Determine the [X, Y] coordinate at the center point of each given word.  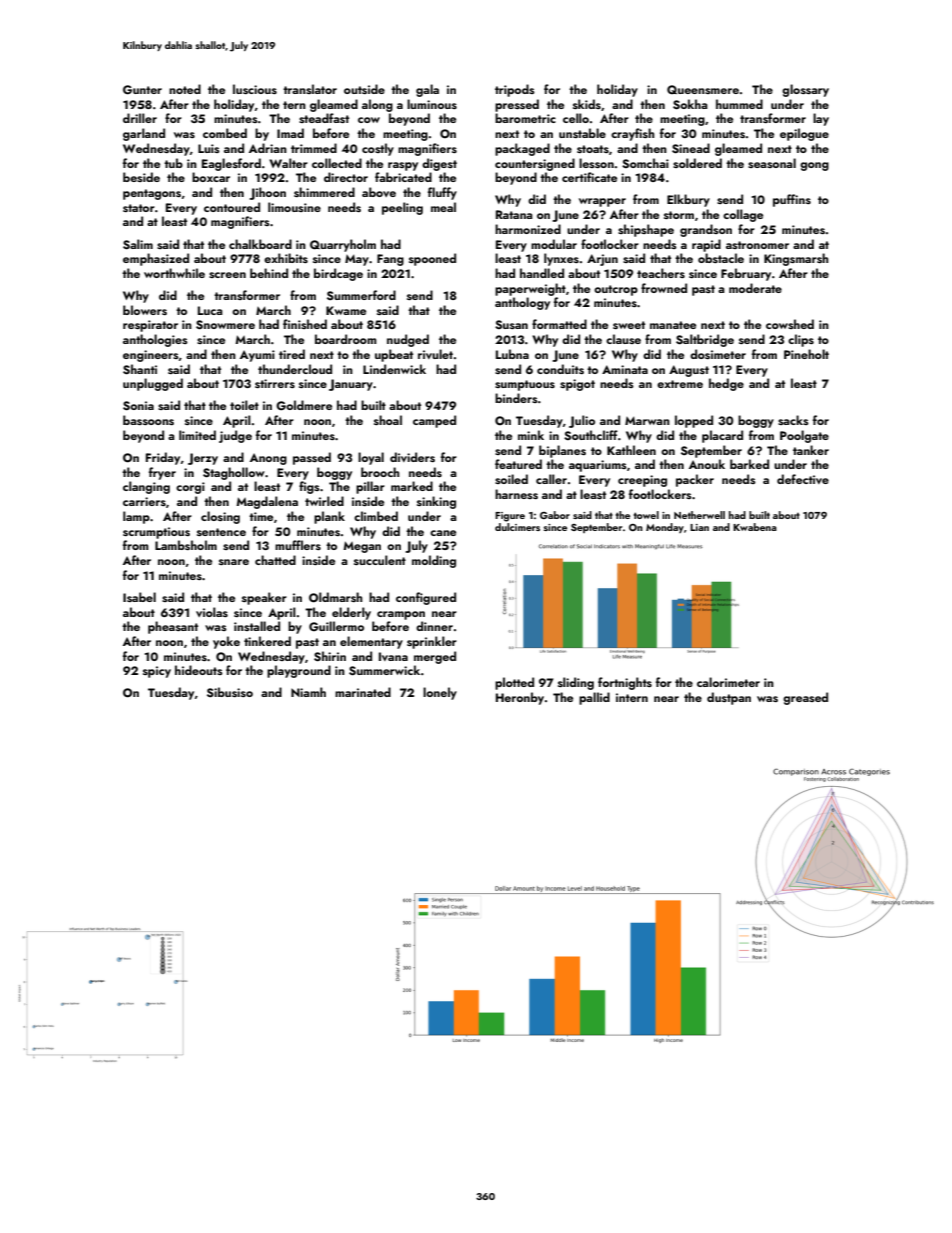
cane [443, 533]
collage [743, 215]
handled [542, 273]
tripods [515, 90]
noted [185, 89]
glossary [805, 90]
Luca [210, 310]
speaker [264, 598]
